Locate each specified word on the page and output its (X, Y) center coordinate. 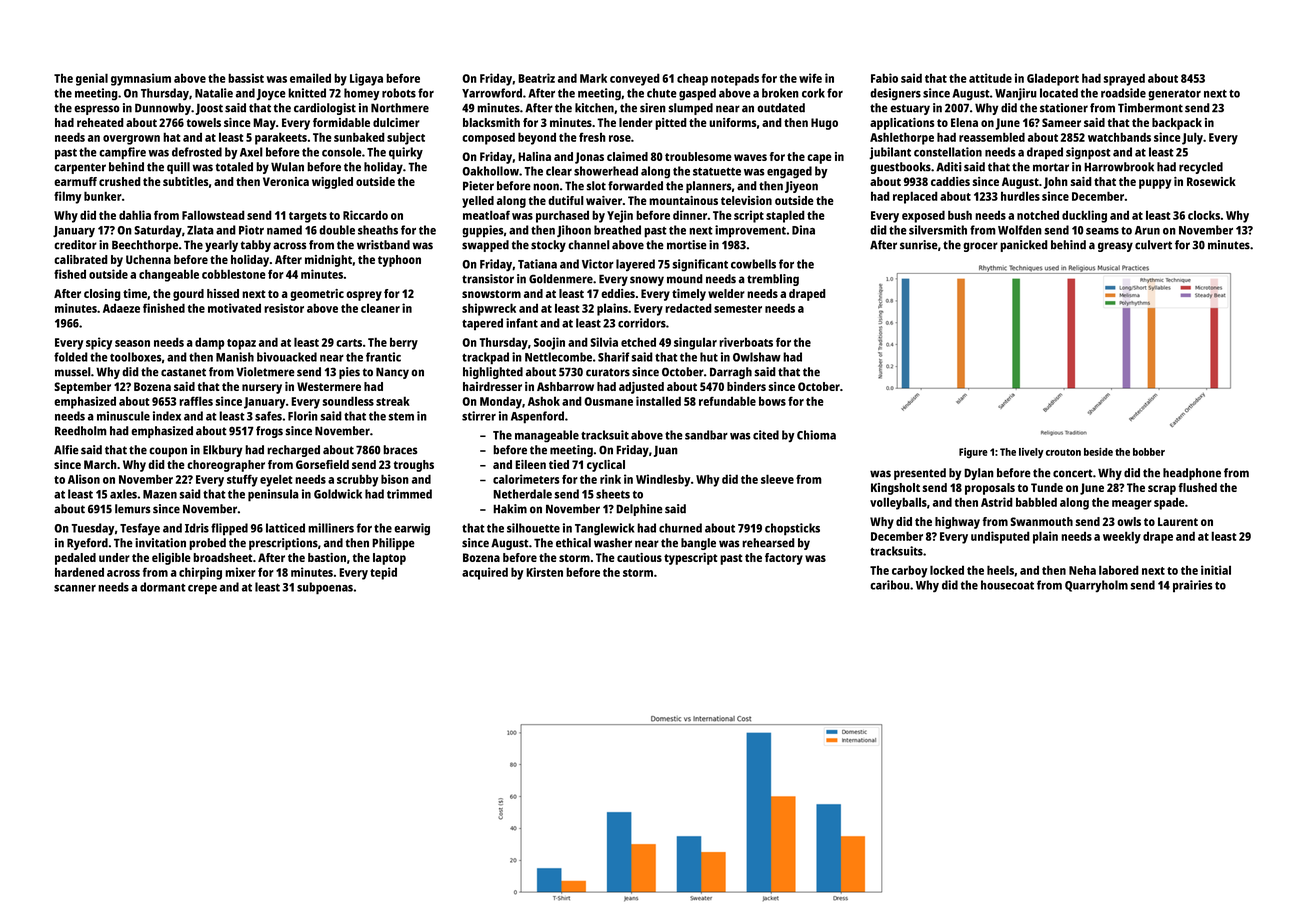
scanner (75, 588)
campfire (122, 153)
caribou (889, 585)
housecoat (1007, 585)
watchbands (1119, 137)
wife (810, 78)
